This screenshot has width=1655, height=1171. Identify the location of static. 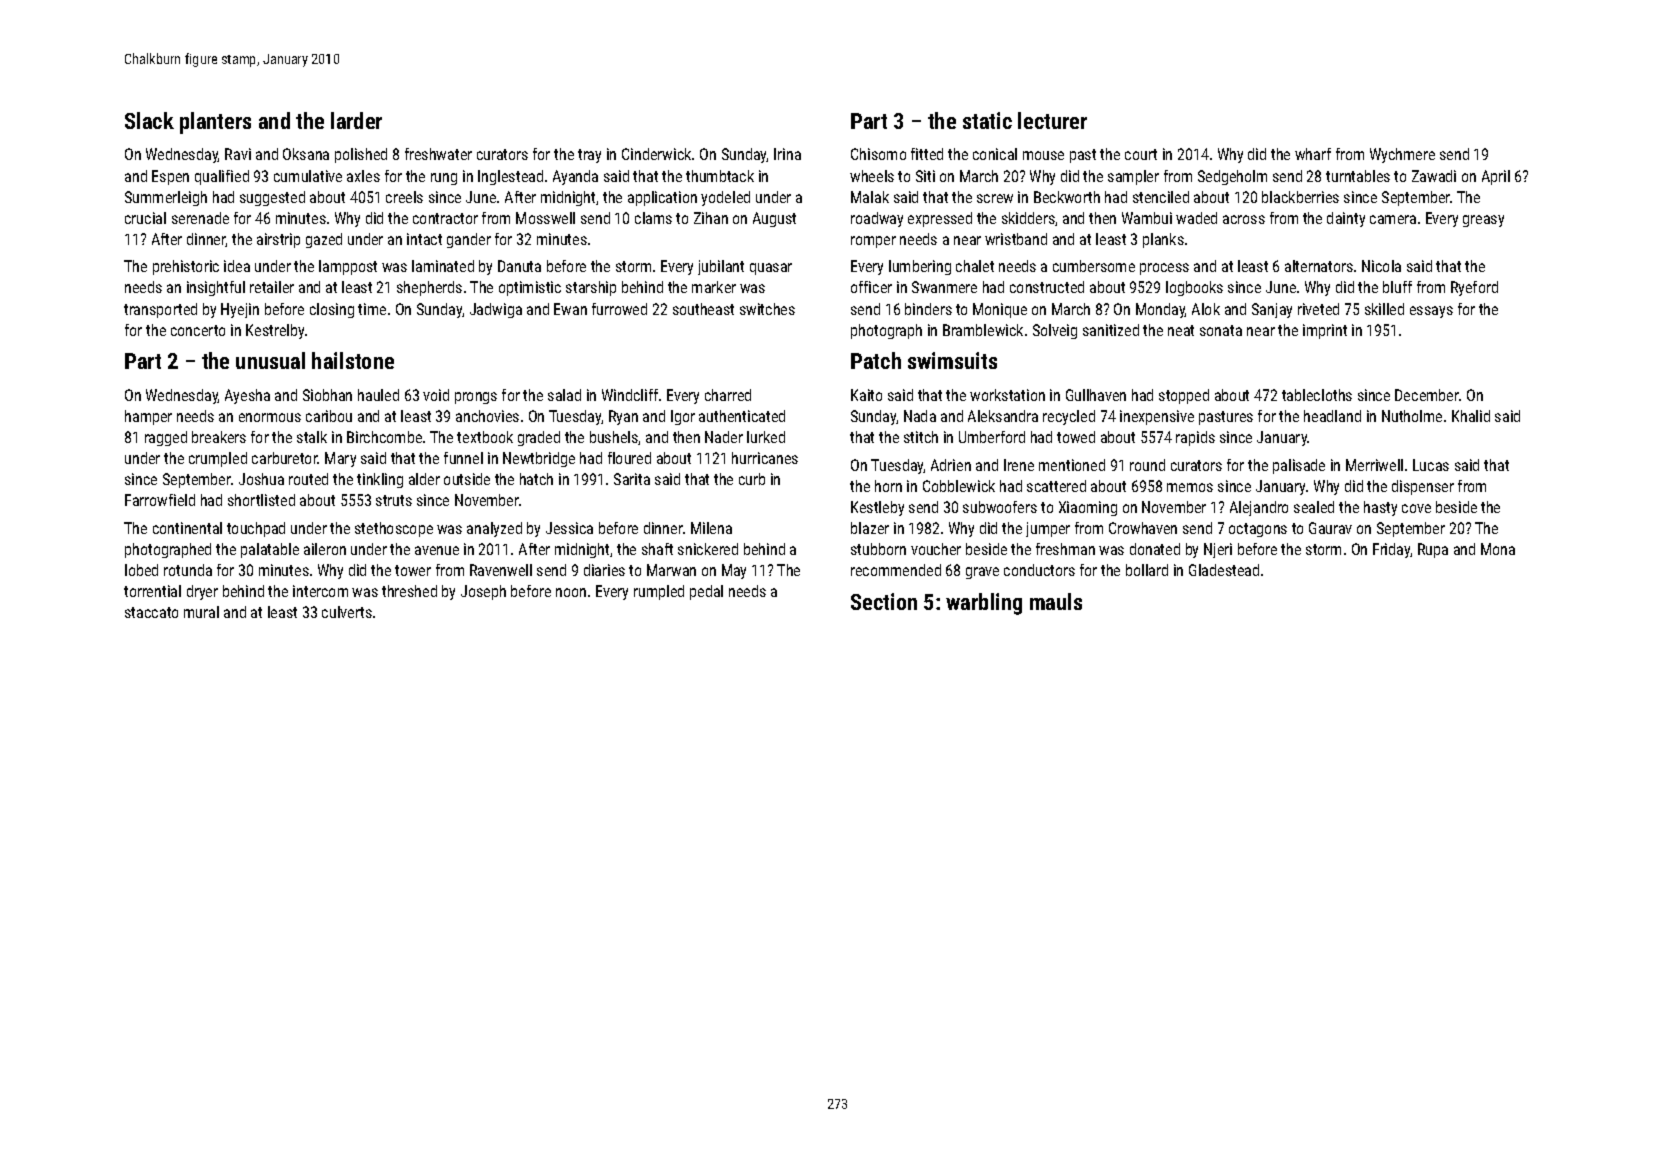
(987, 120).
